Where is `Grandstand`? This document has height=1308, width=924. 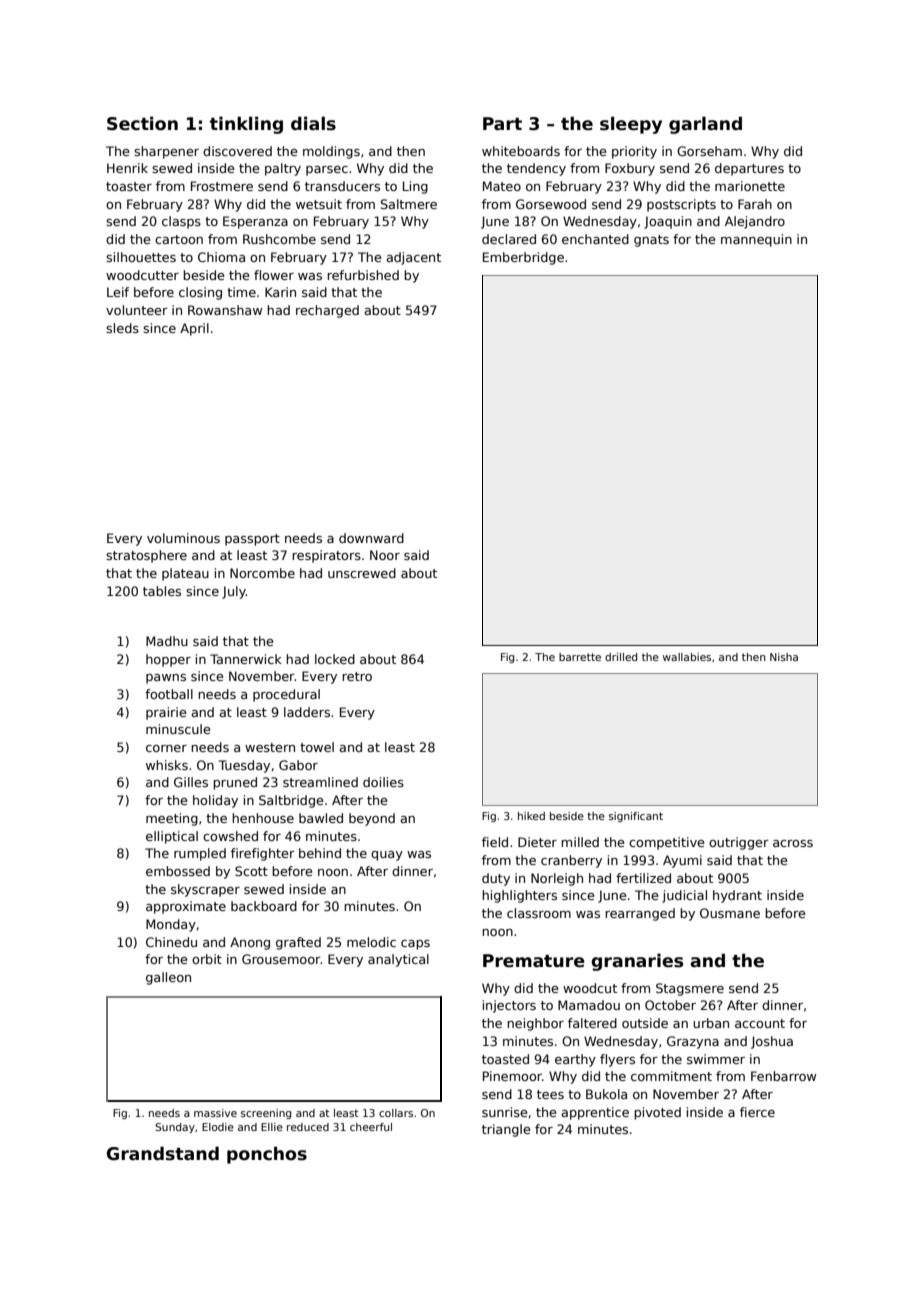 Grandstand is located at coordinates (163, 1153).
